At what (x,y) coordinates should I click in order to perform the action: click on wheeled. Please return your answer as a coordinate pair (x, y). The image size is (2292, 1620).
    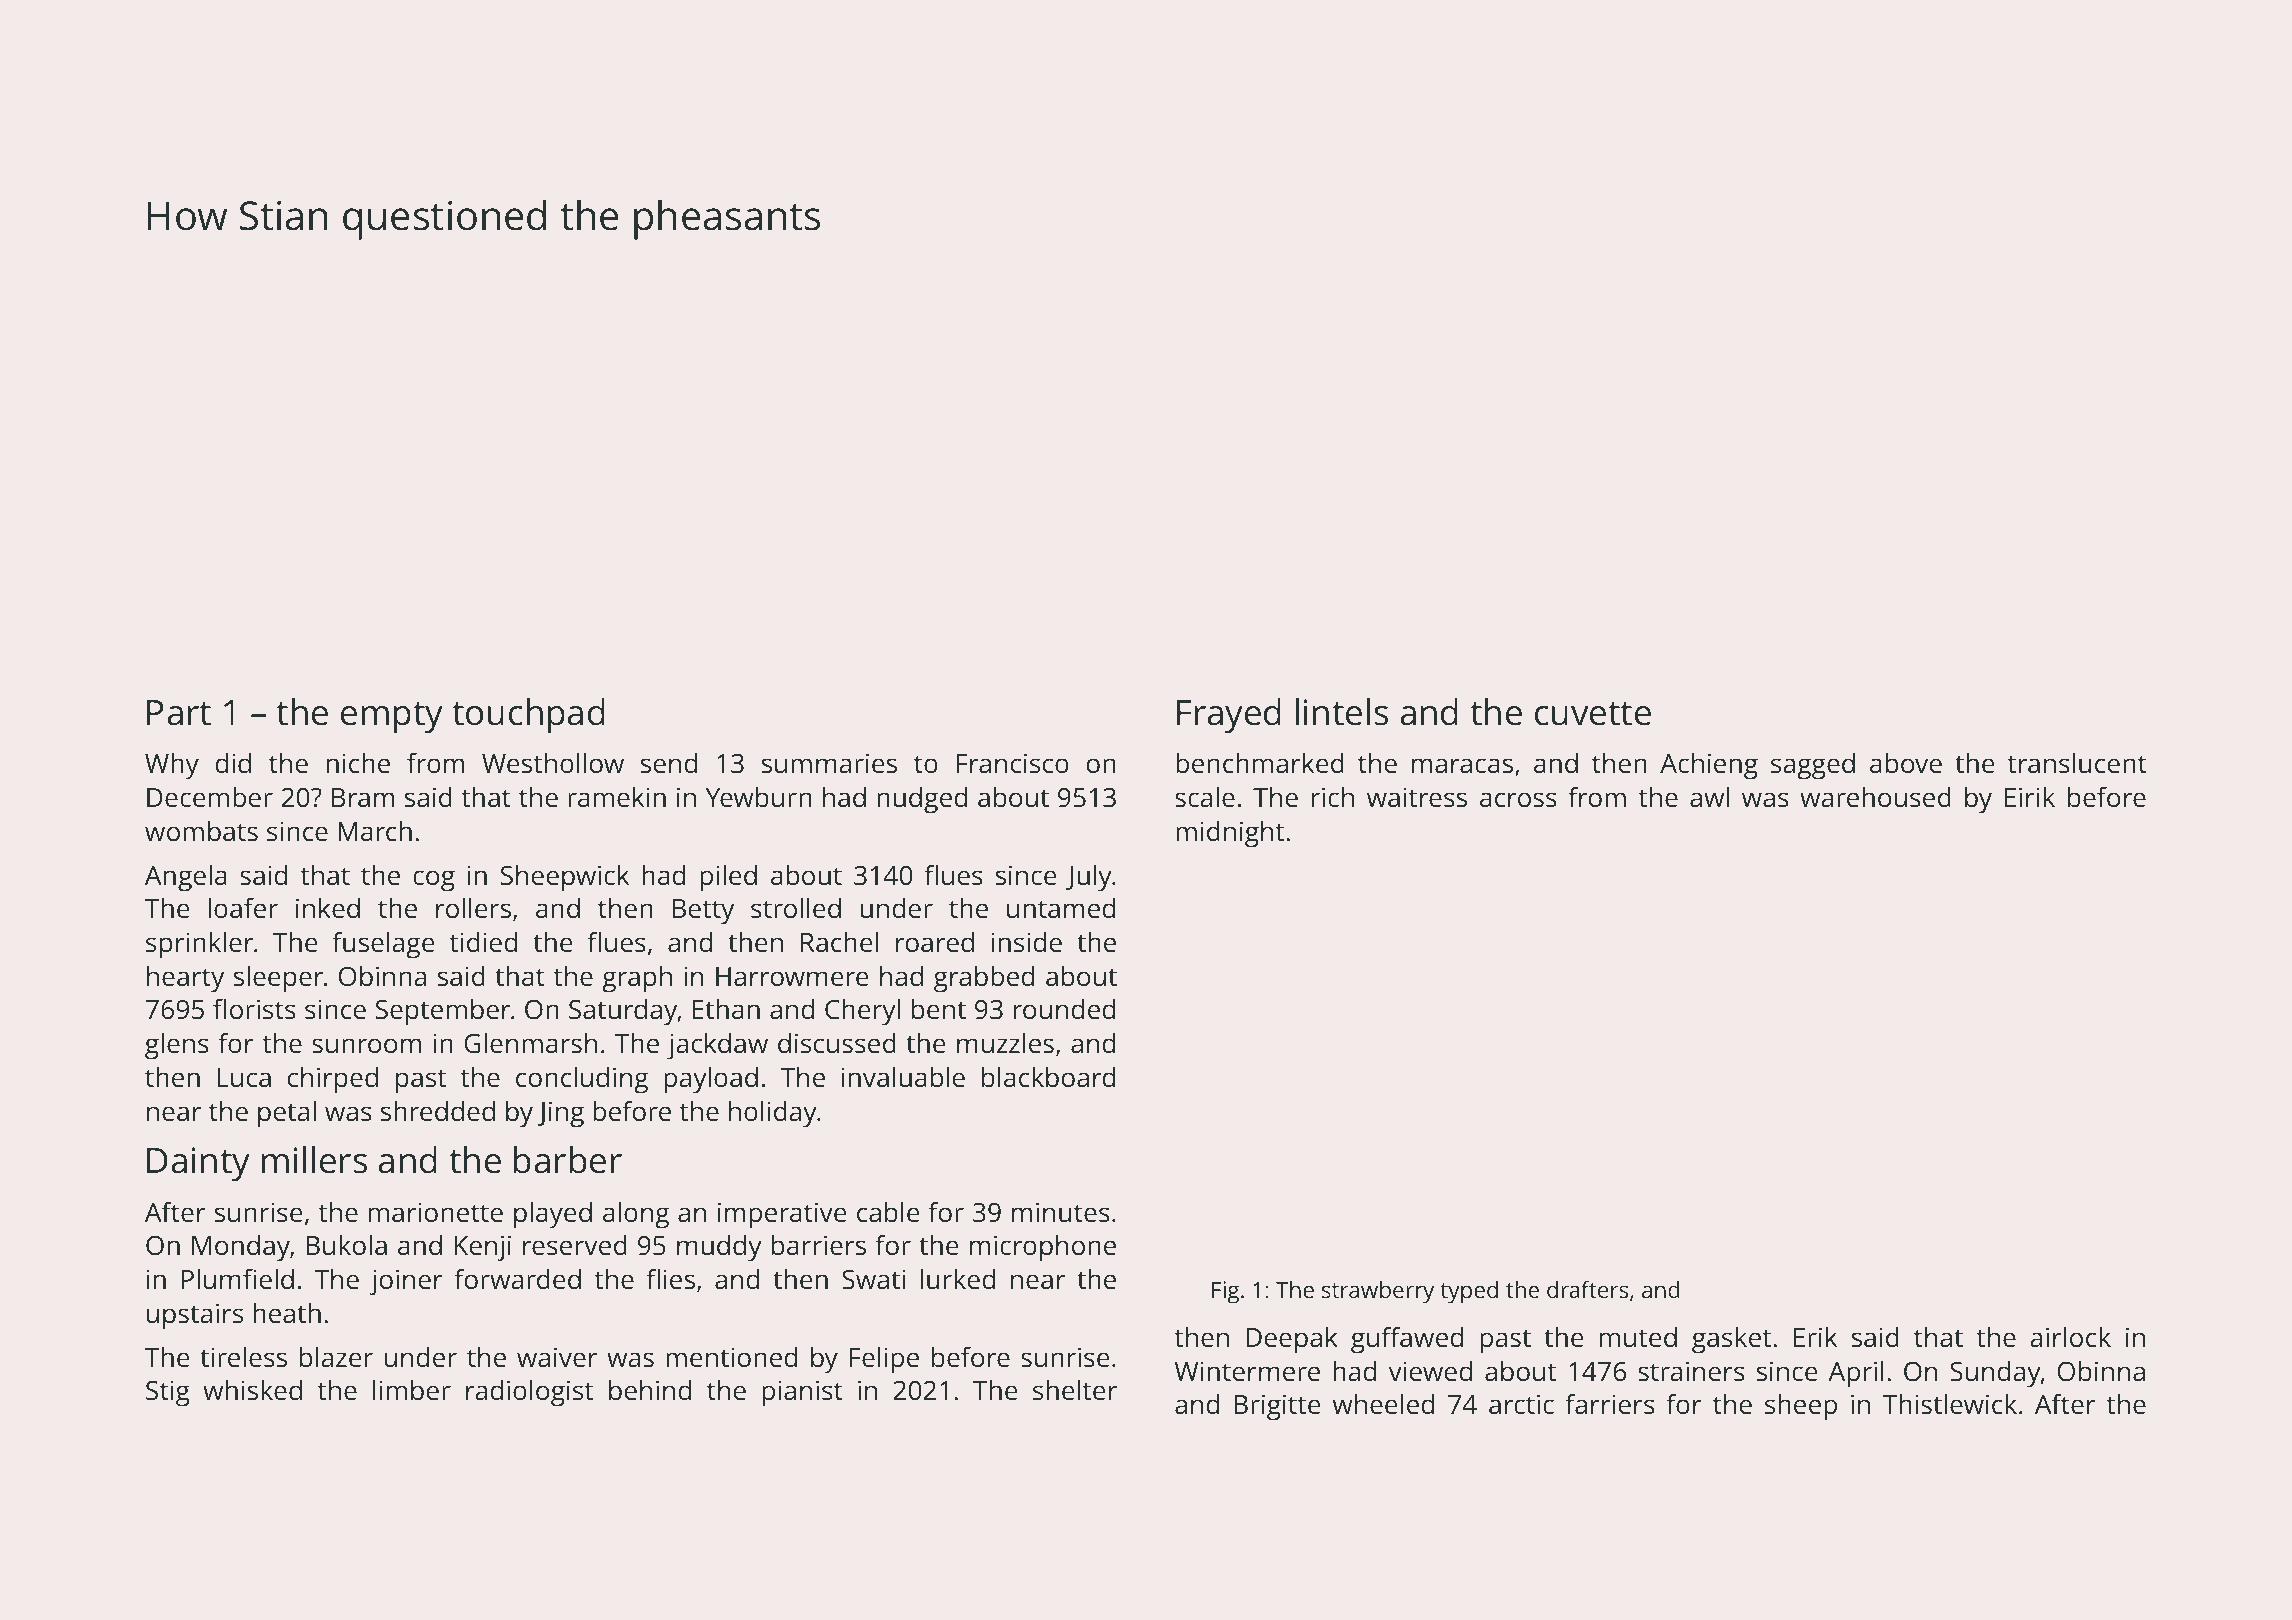
    Looking at the image, I should click on (1383, 1404).
